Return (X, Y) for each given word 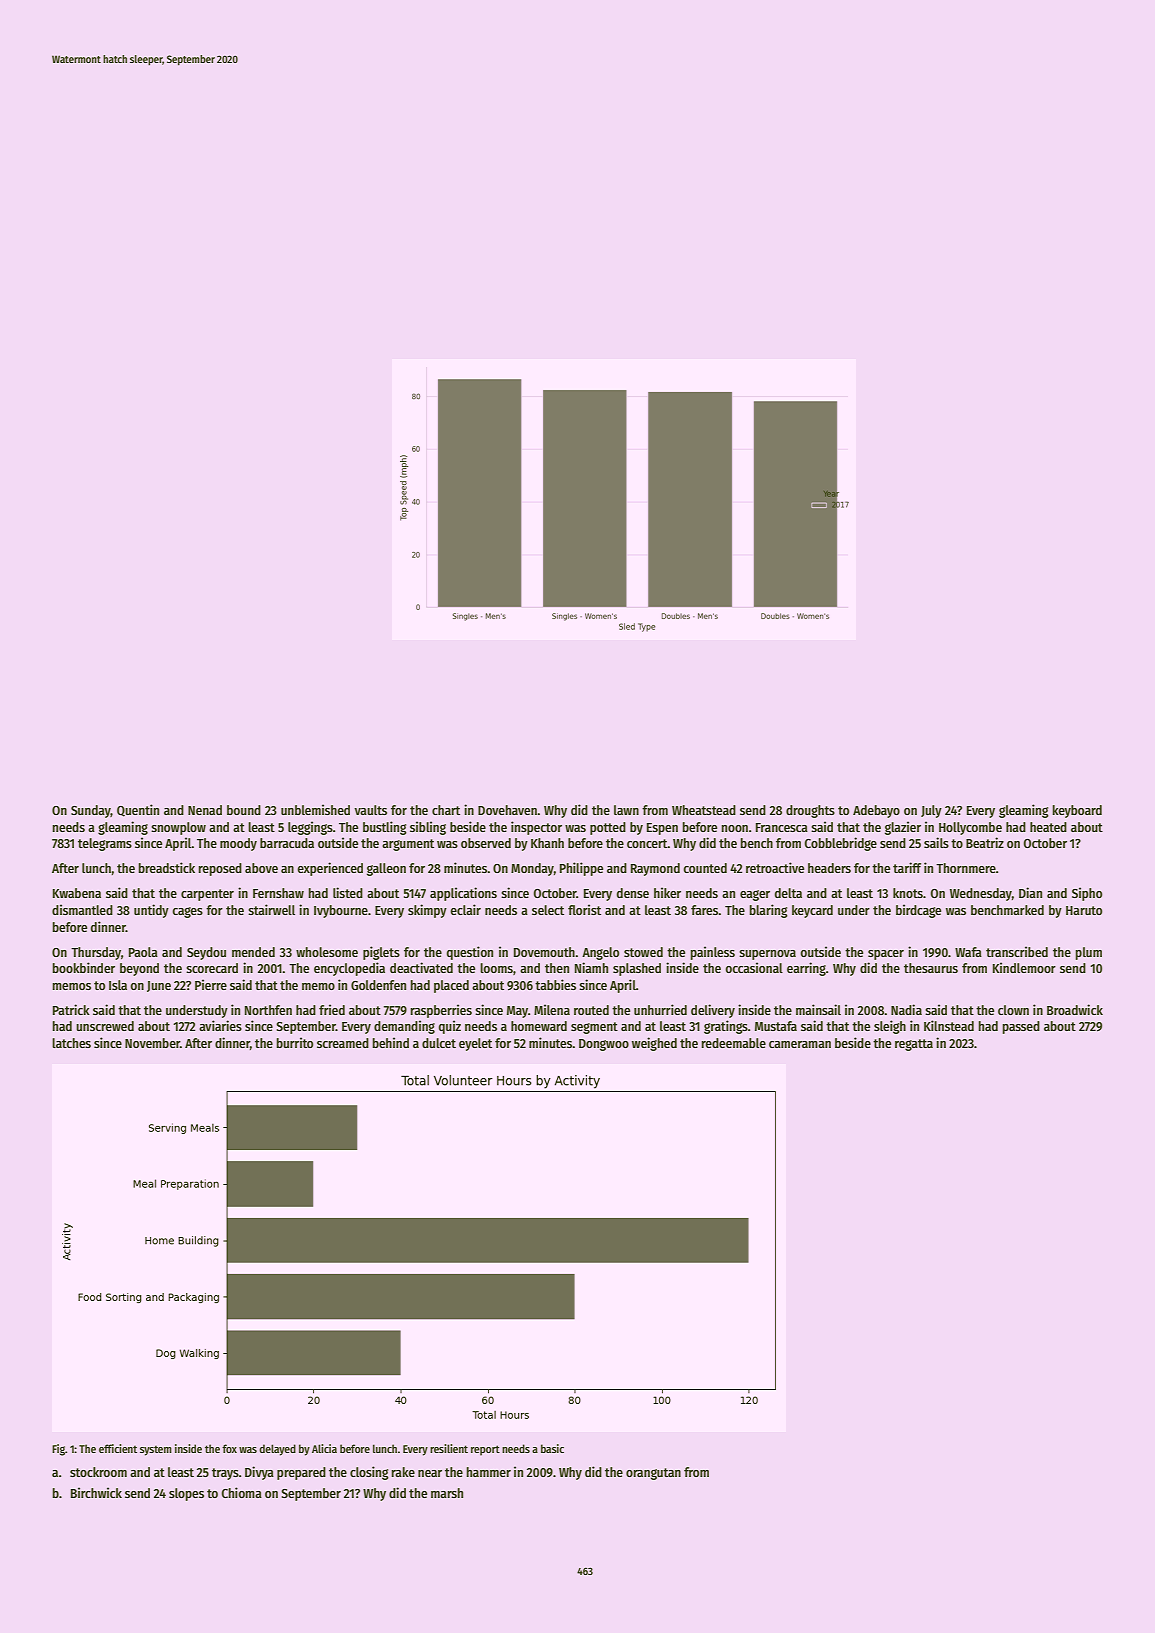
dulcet (439, 1043)
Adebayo (876, 811)
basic (552, 1448)
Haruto (1084, 910)
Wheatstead (704, 810)
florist (584, 909)
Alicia (324, 1448)
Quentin (138, 810)
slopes (186, 1494)
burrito (295, 1042)
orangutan (653, 1474)
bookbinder (84, 967)
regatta (914, 1045)
